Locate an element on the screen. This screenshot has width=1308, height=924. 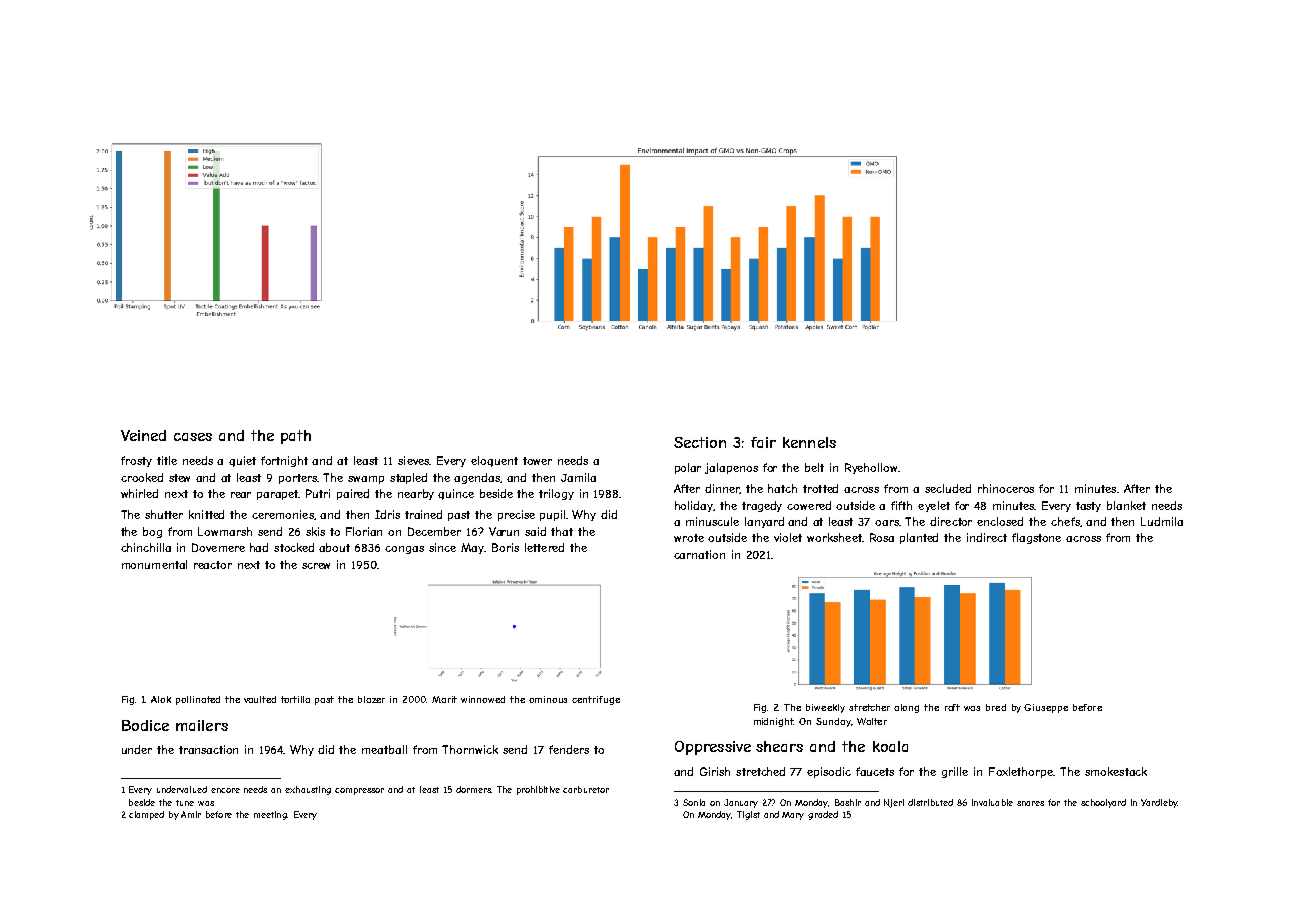
Idris is located at coordinates (387, 514).
